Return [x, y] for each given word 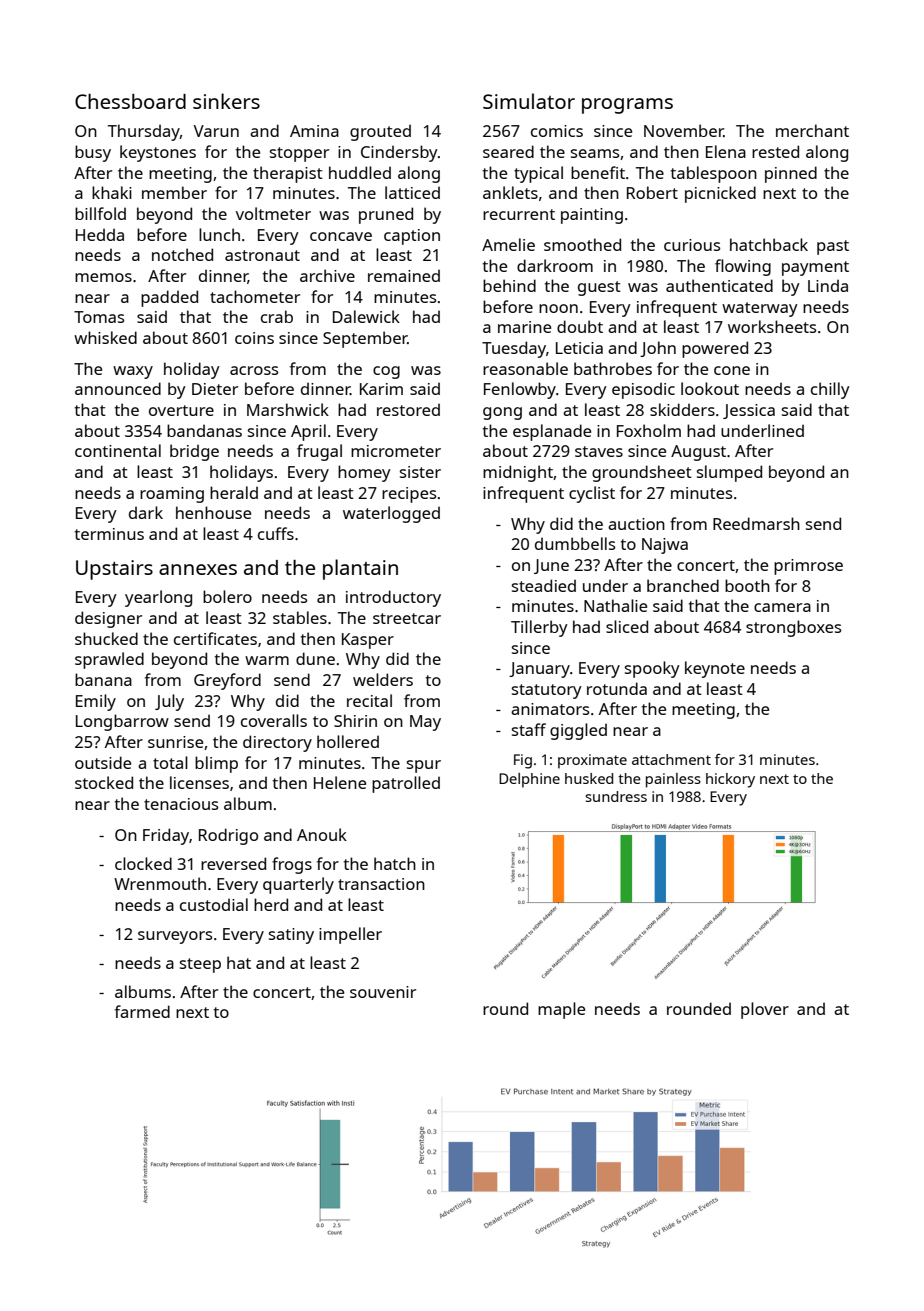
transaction [381, 884]
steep [200, 965]
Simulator [529, 101]
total [170, 762]
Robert [652, 192]
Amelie [508, 244]
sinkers [226, 101]
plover [765, 1010]
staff [529, 729]
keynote [715, 669]
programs [627, 106]
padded [169, 298]
